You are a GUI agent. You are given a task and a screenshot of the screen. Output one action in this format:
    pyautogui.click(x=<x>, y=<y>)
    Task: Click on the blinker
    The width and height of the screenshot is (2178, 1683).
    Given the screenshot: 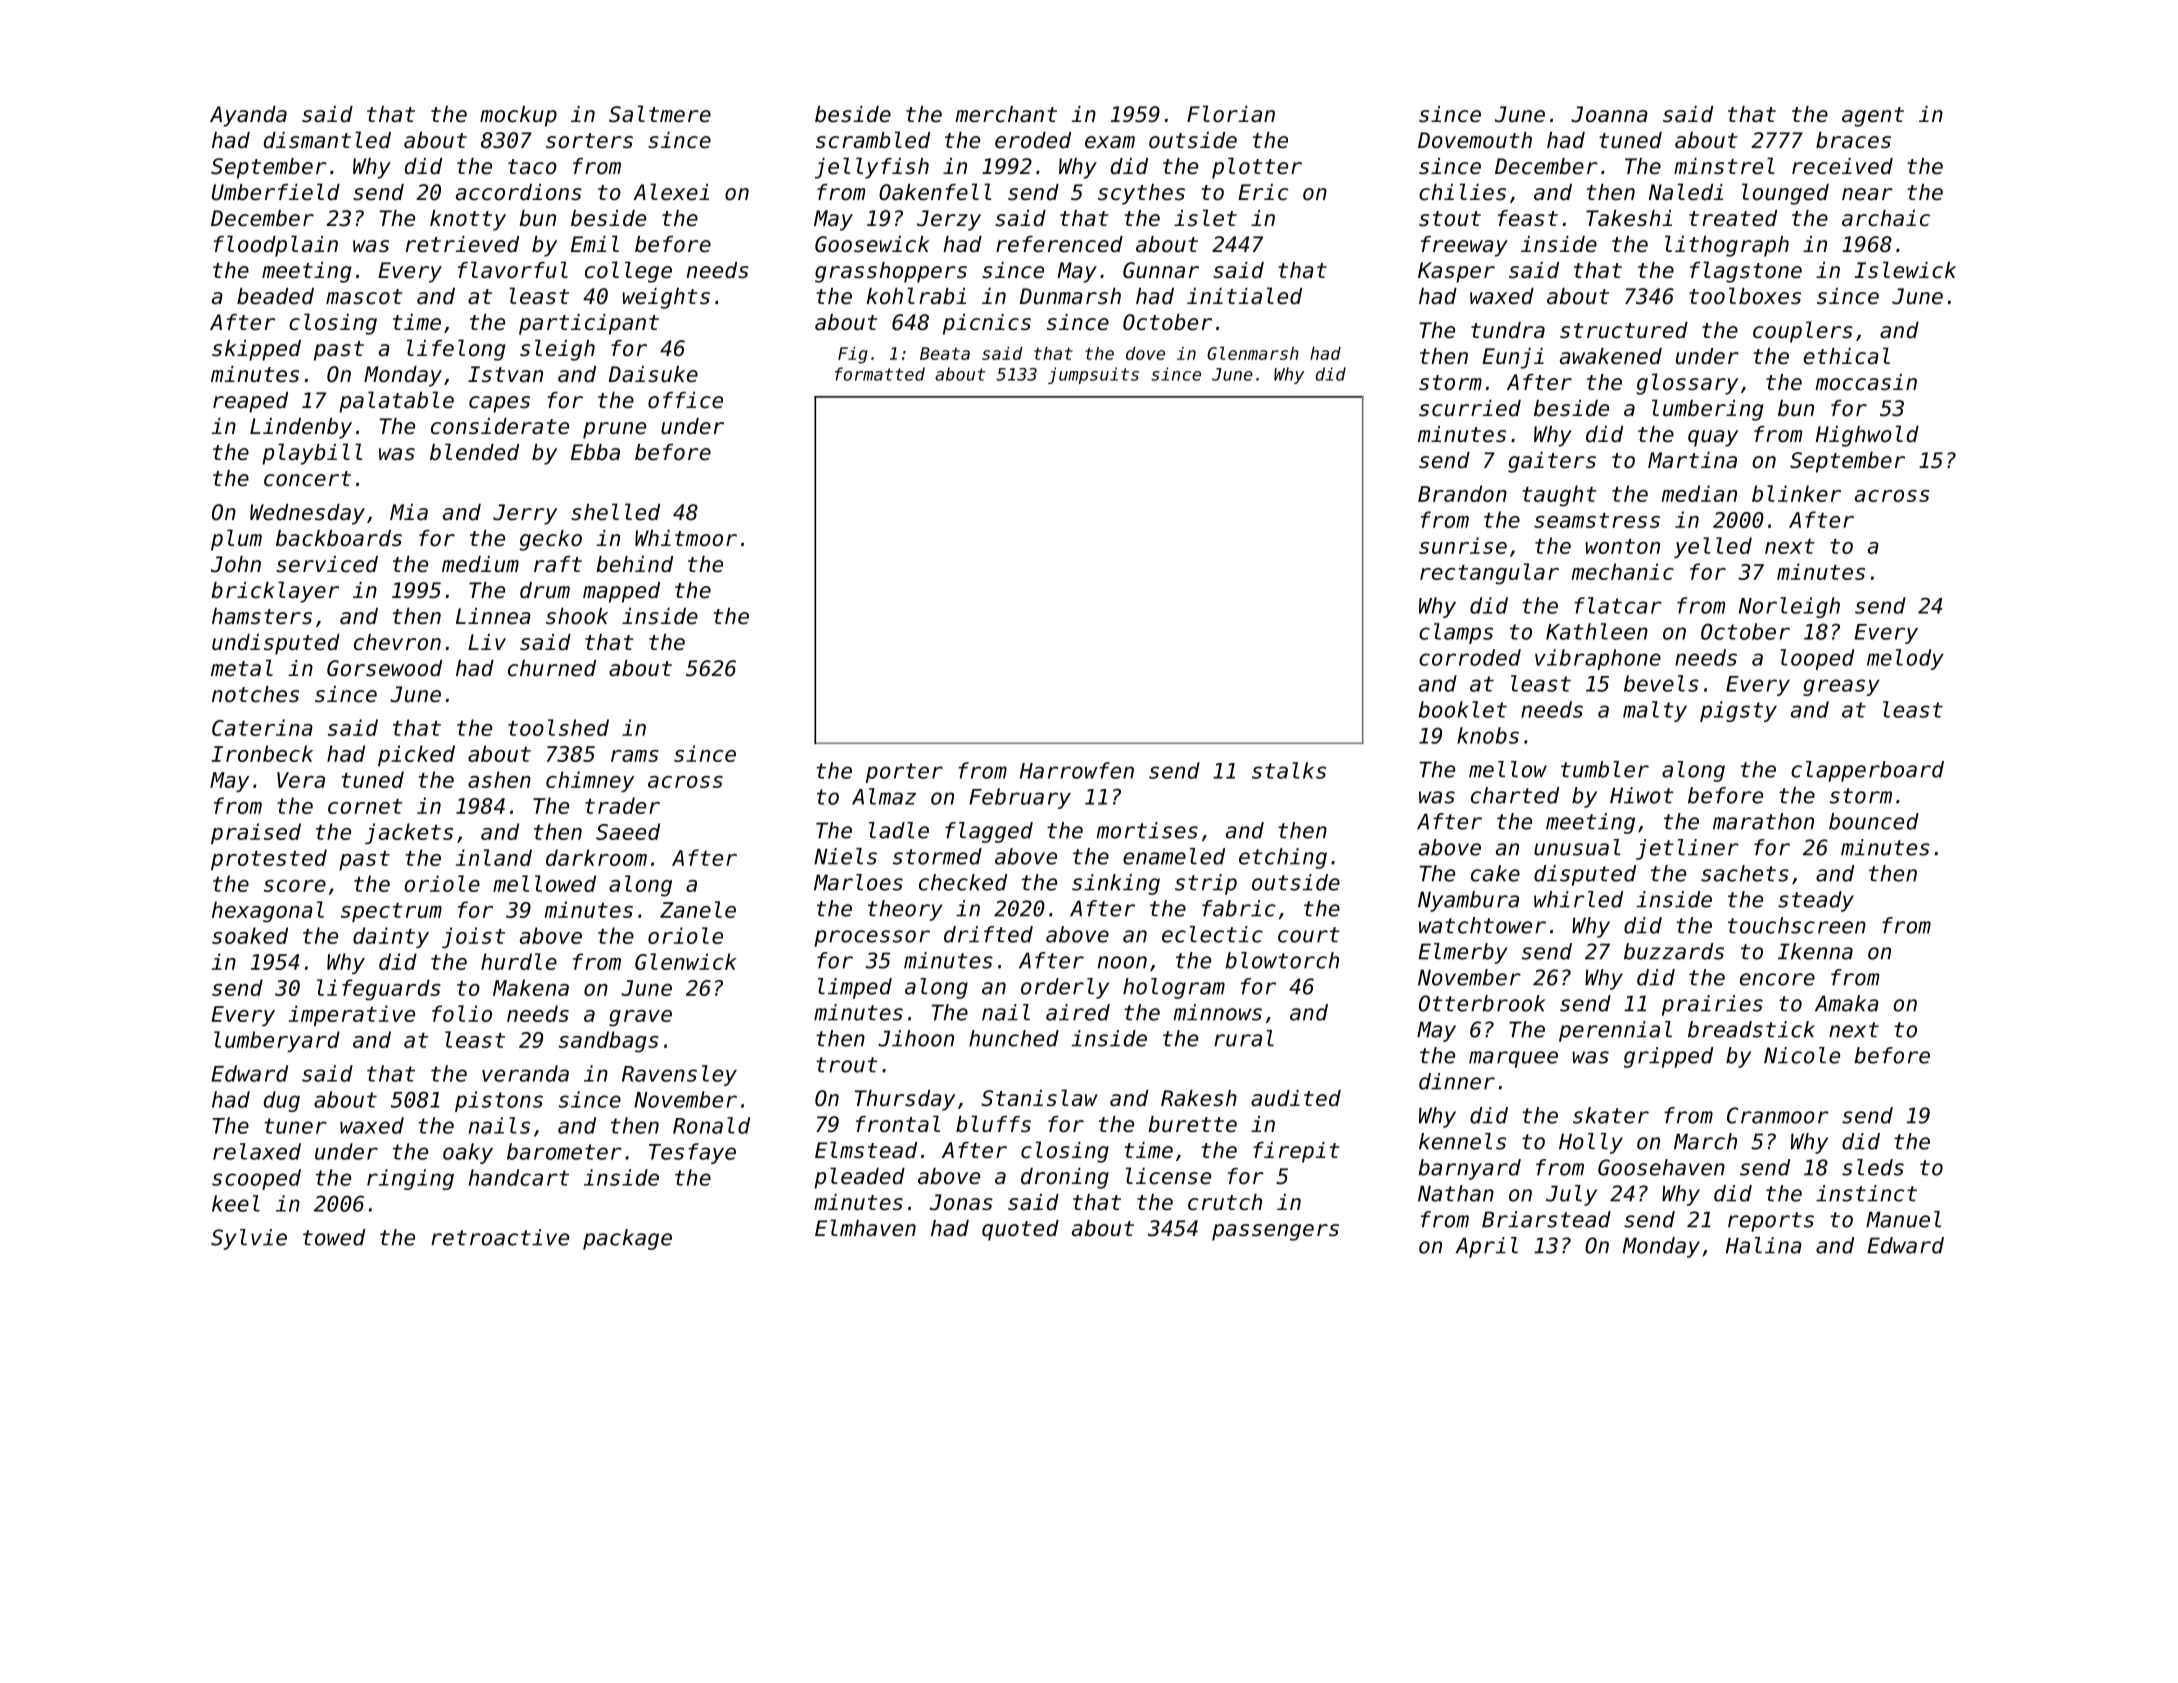 What is the action you would take?
    pyautogui.click(x=1796, y=493)
